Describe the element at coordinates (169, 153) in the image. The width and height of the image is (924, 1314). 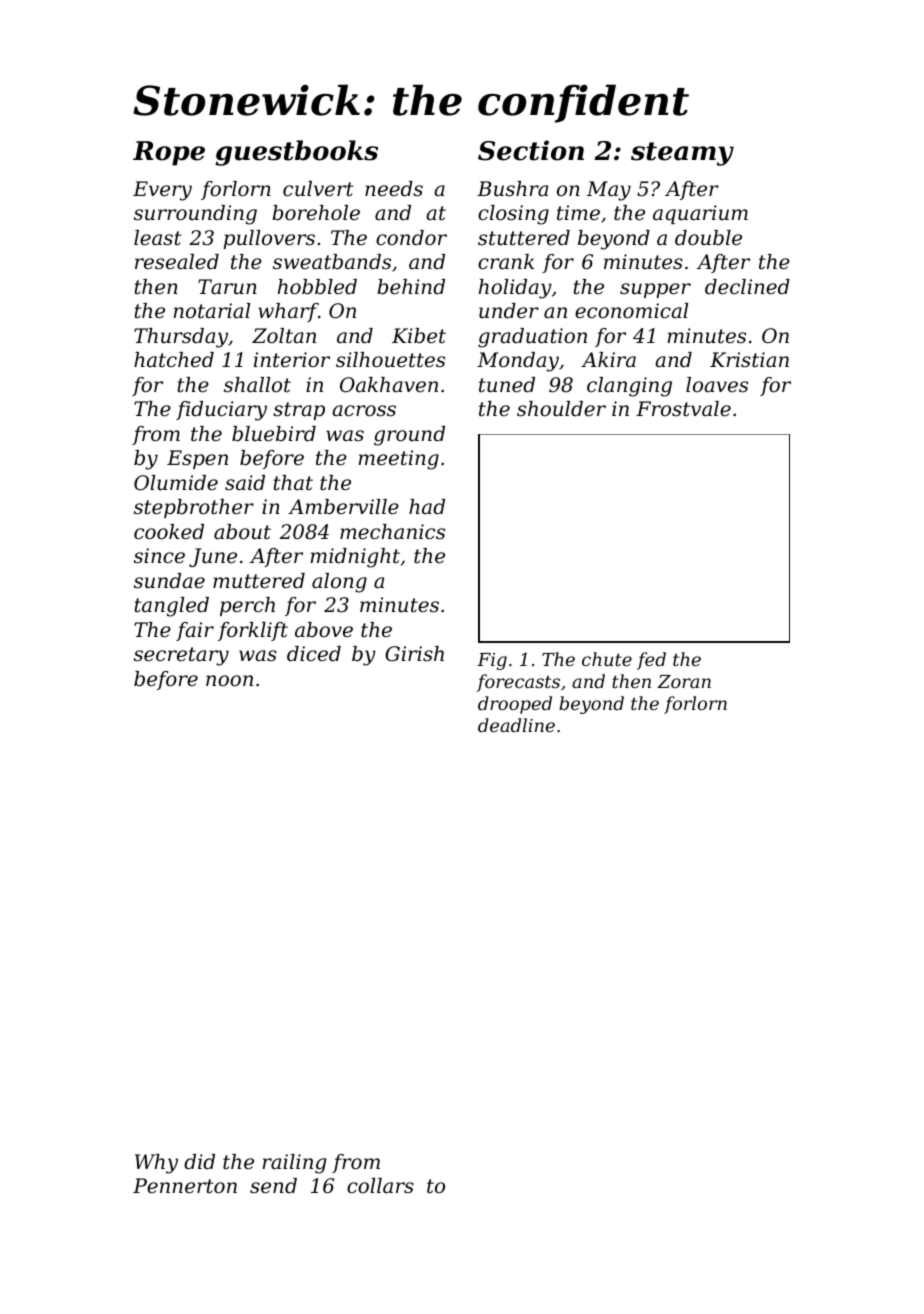
I see `Rope` at that location.
